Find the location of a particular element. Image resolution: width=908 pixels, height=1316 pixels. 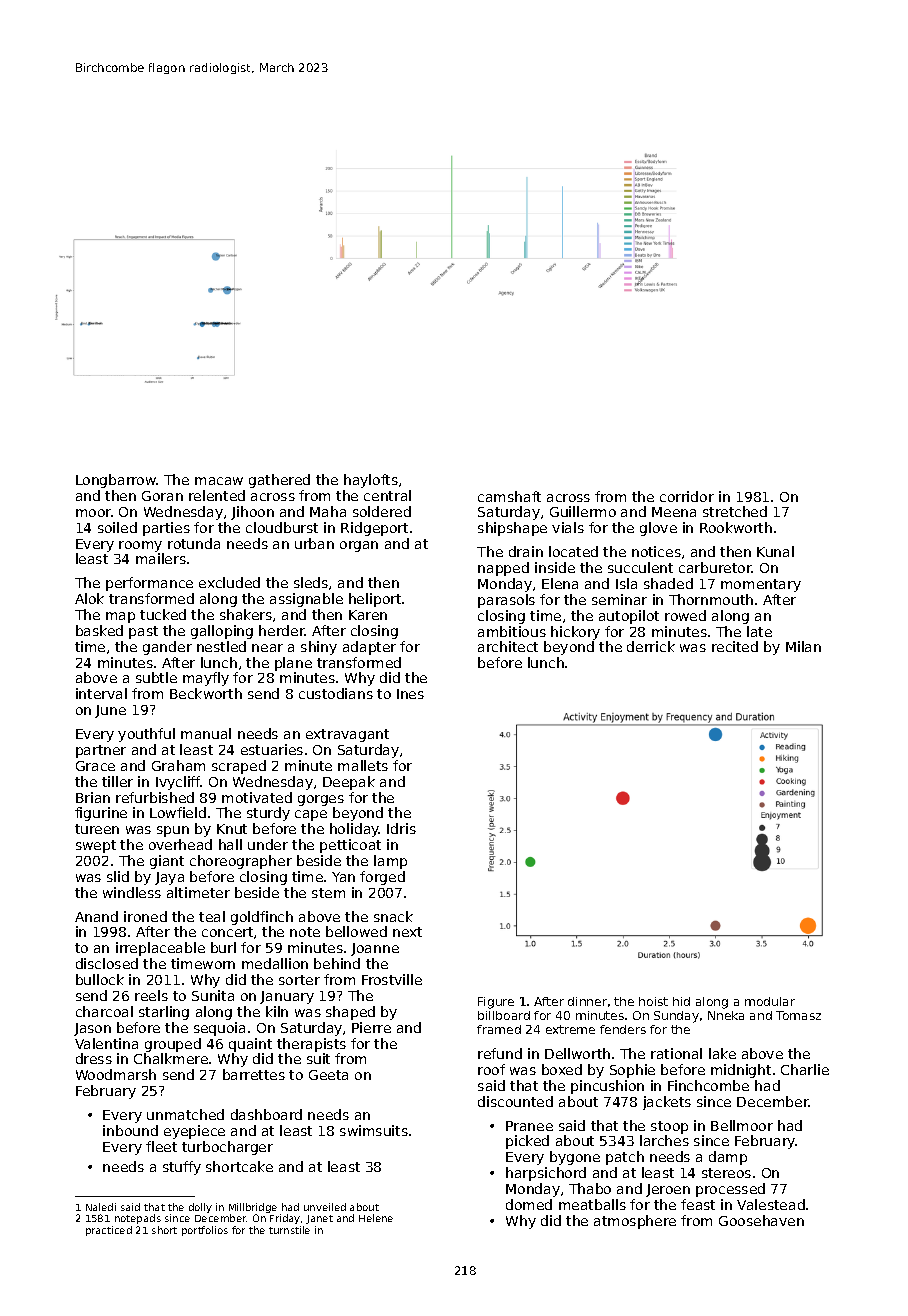

picked is located at coordinates (527, 1142).
